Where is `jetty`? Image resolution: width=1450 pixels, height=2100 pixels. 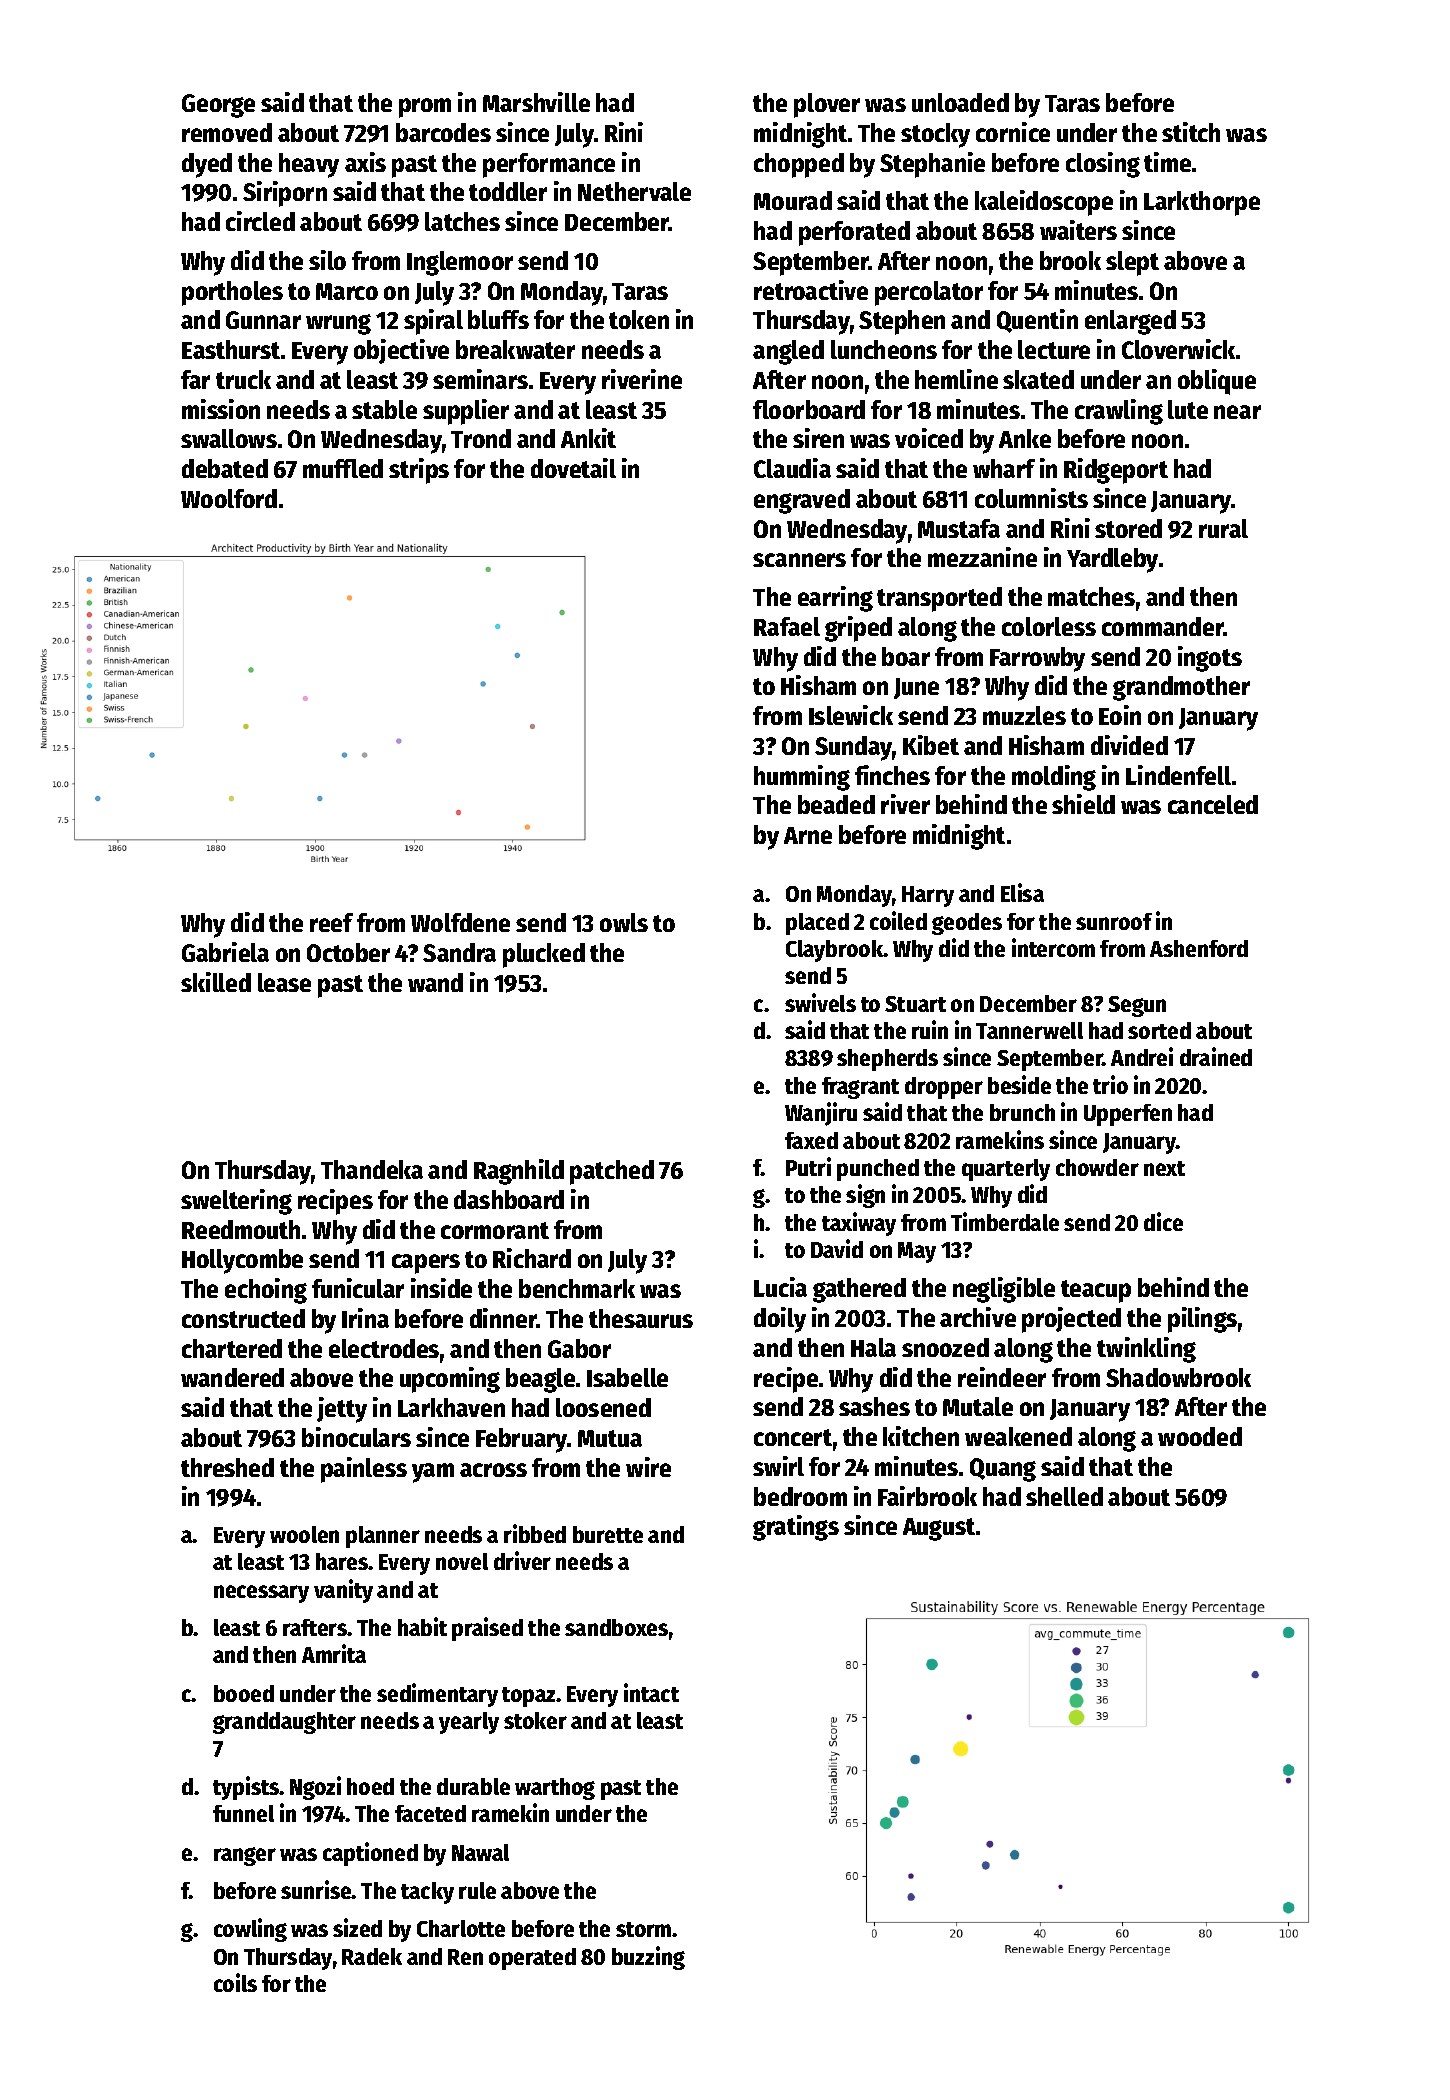
jetty is located at coordinates (342, 1410).
